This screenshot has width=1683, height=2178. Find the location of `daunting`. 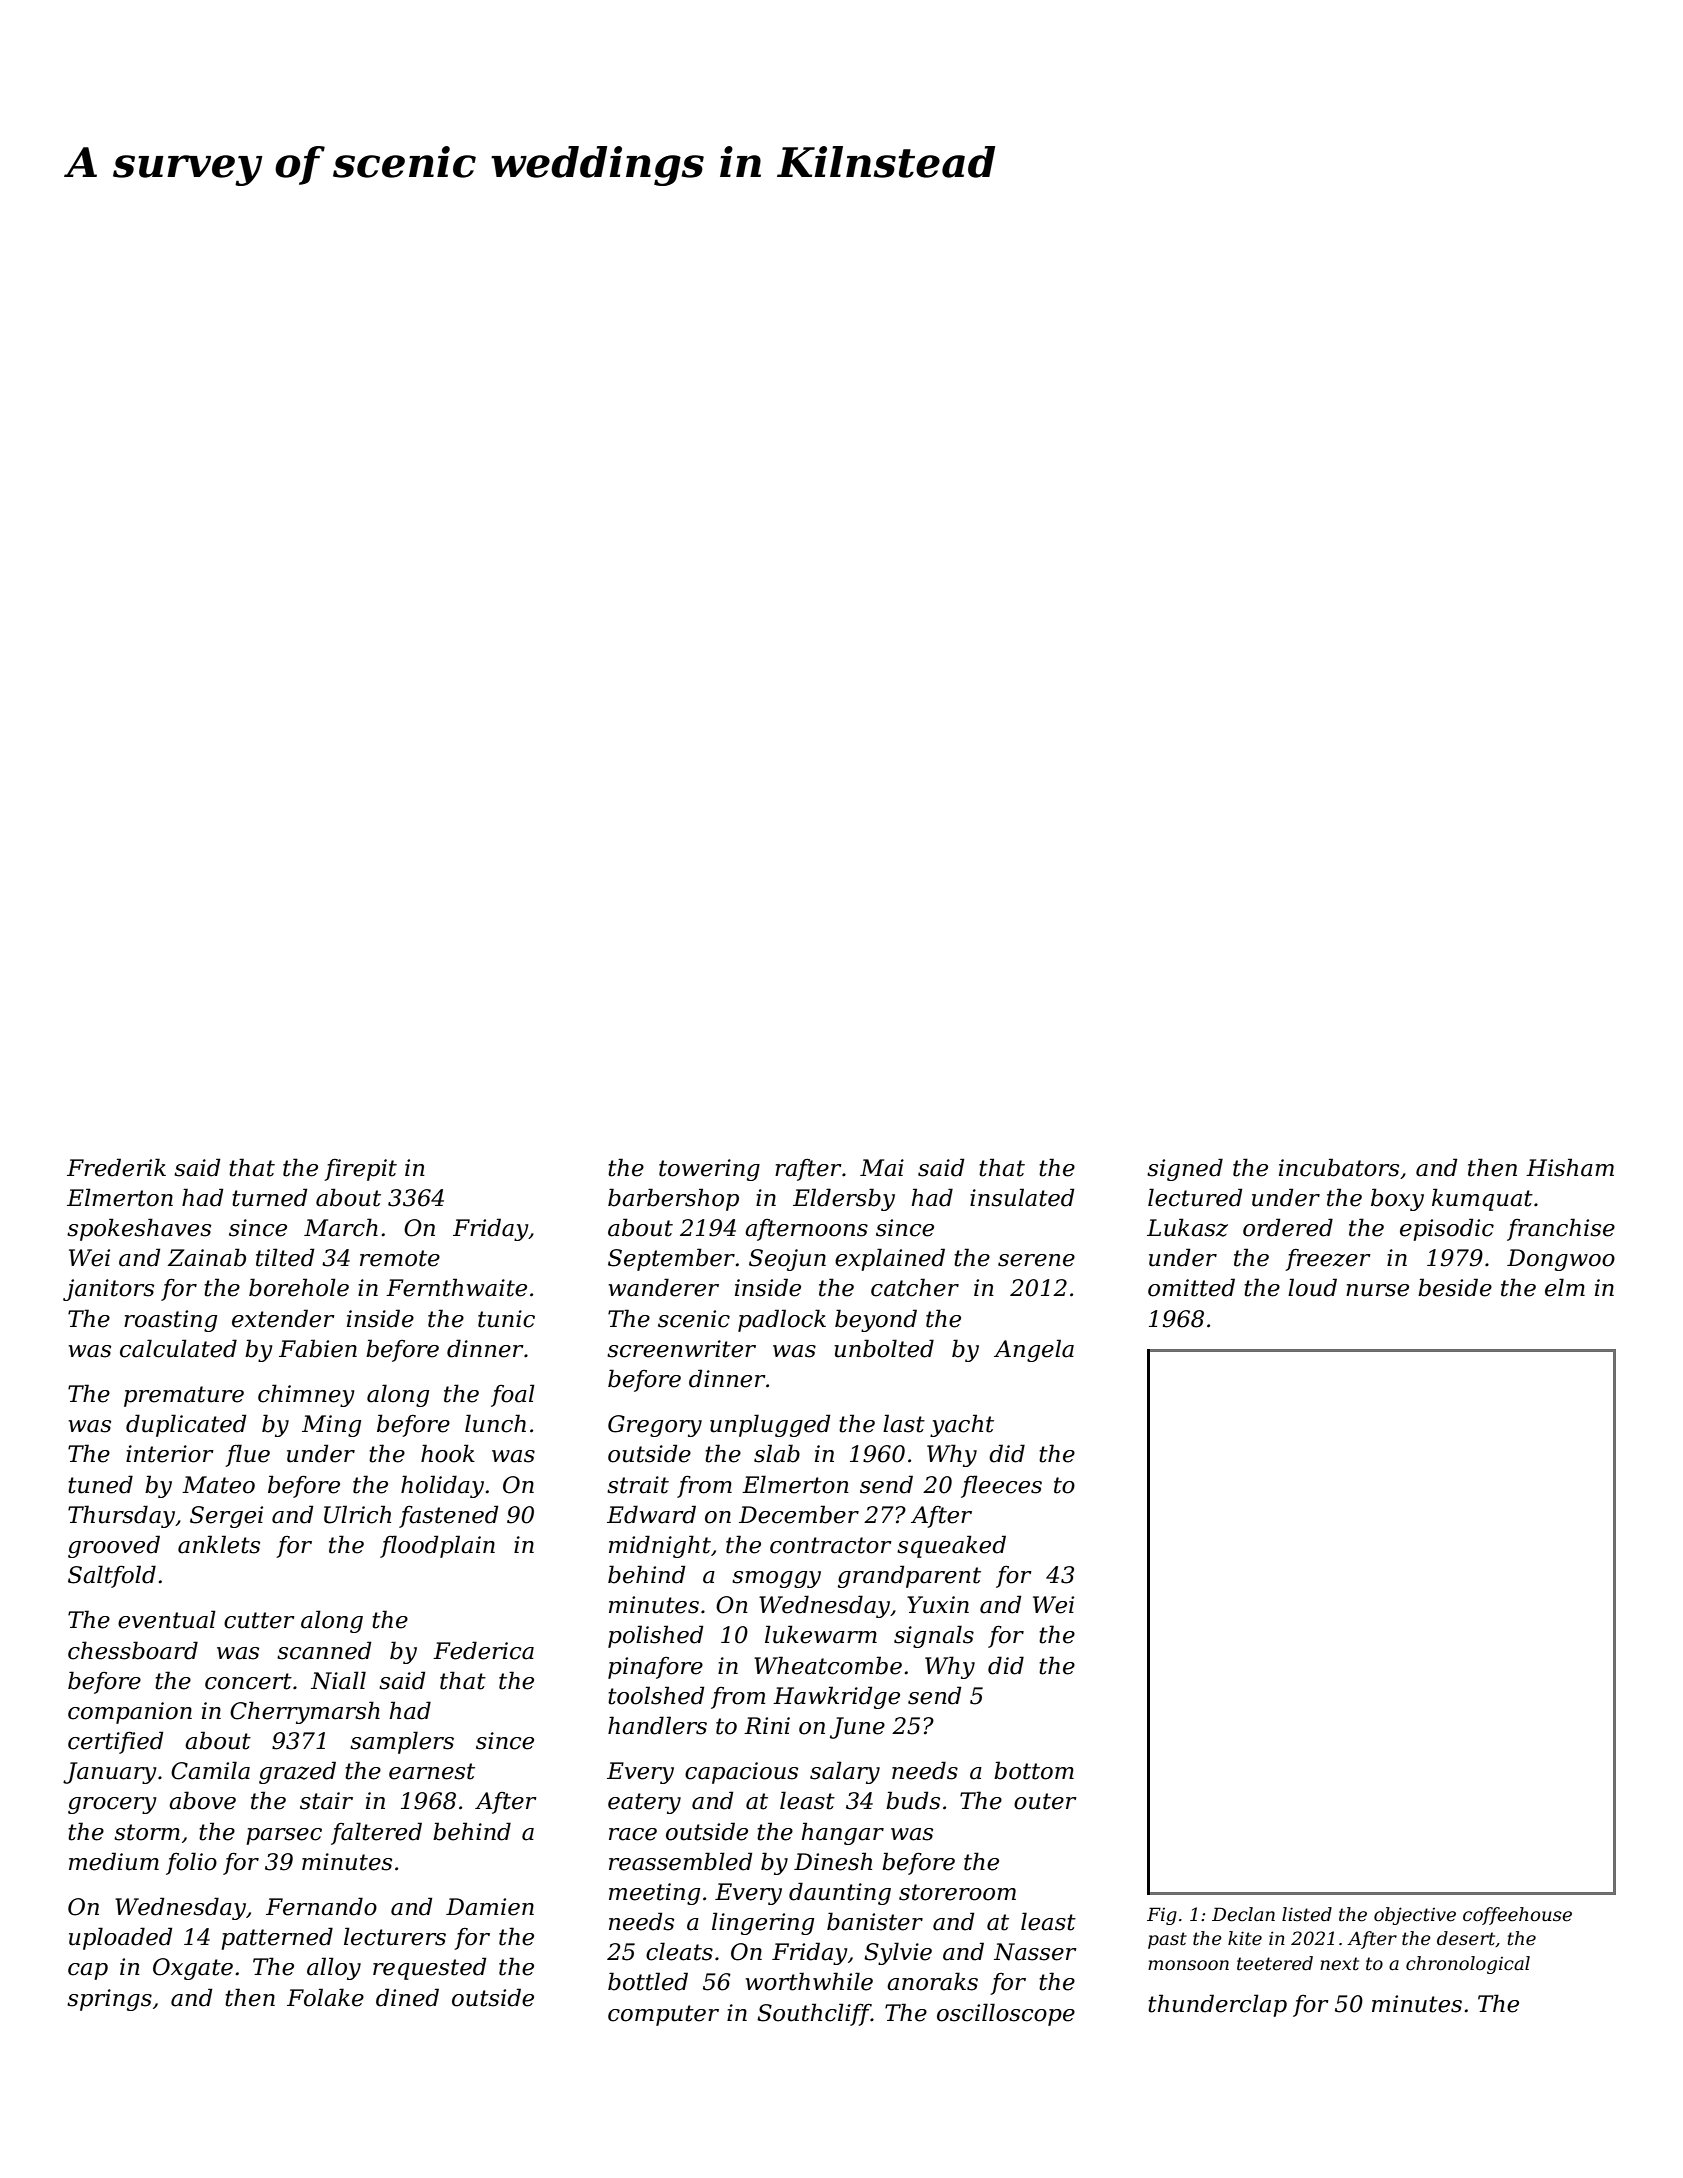

daunting is located at coordinates (840, 1893).
